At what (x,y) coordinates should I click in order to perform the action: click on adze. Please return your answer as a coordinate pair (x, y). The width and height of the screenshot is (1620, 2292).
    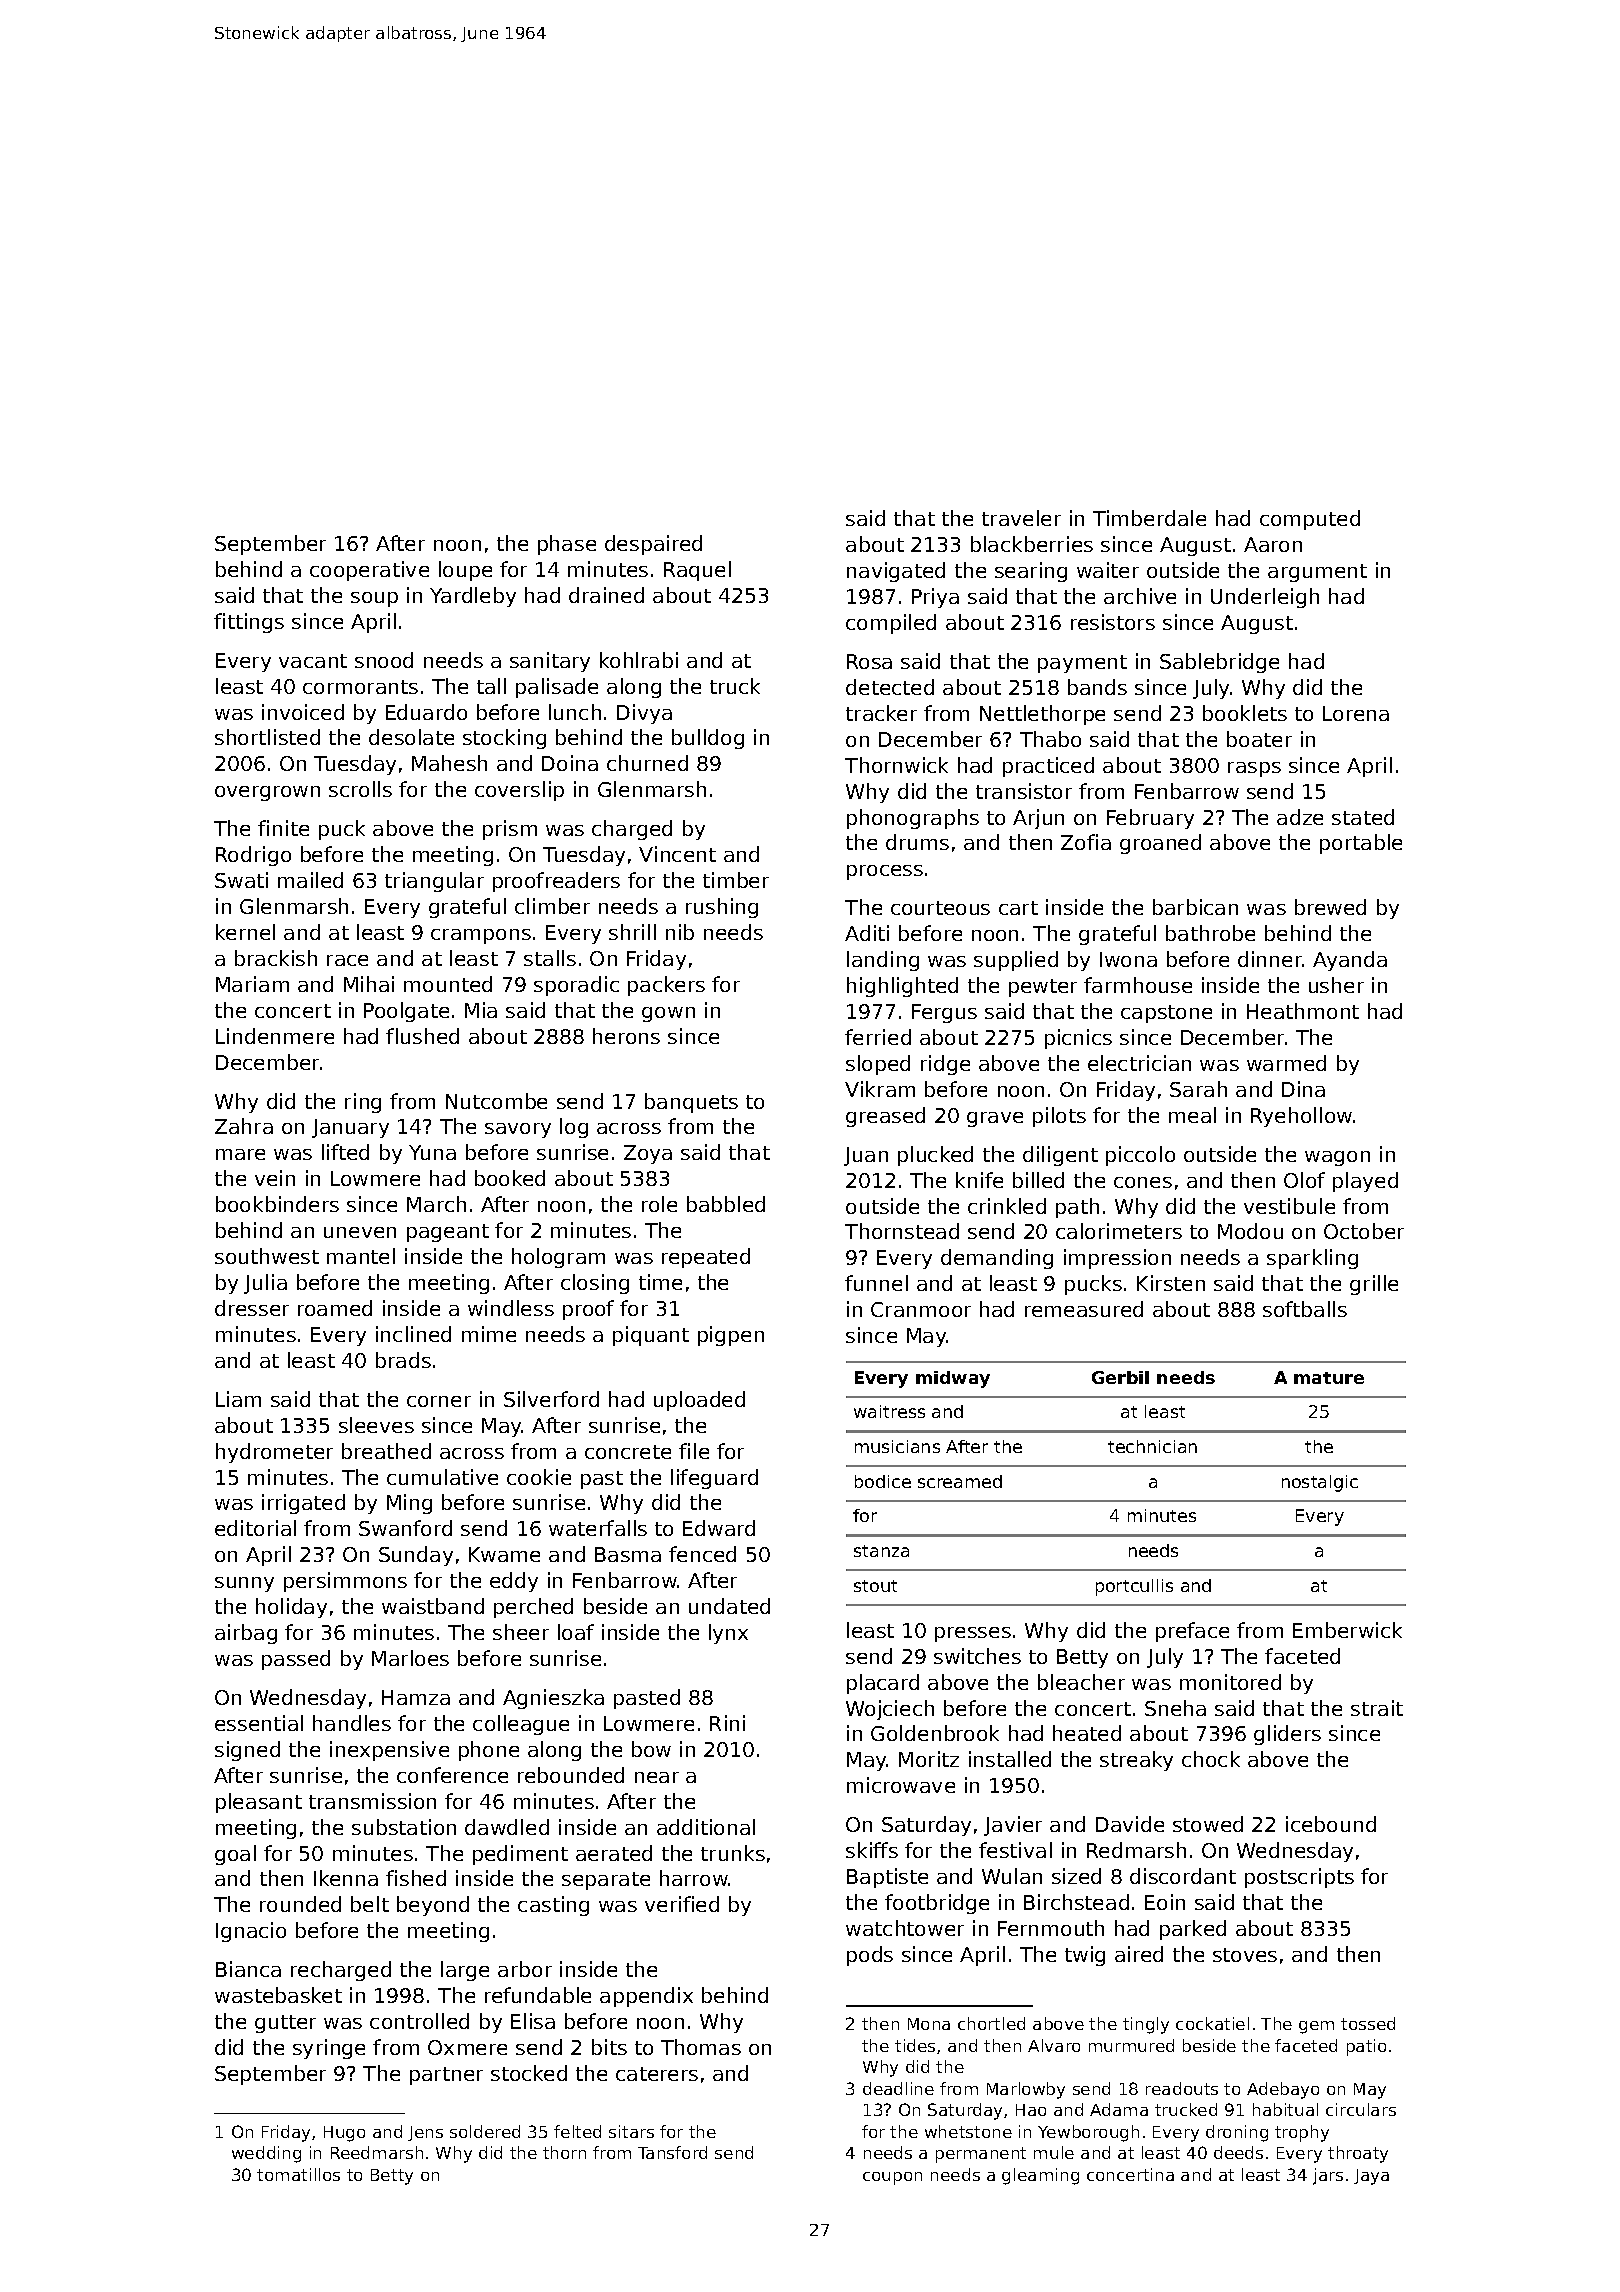
    Looking at the image, I should click on (1300, 817).
